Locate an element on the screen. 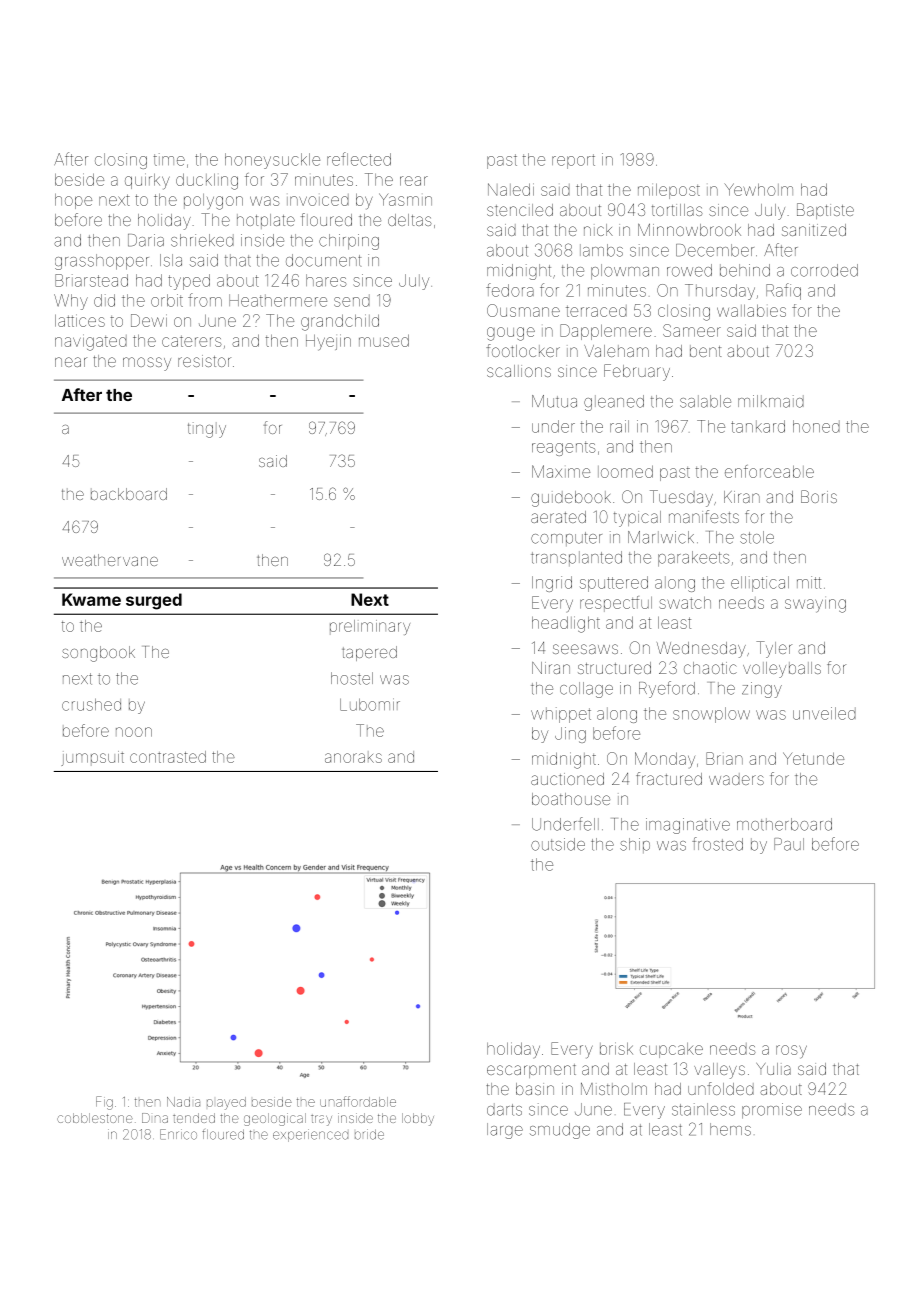 This screenshot has height=1311, width=924. contrasted is located at coordinates (168, 757).
